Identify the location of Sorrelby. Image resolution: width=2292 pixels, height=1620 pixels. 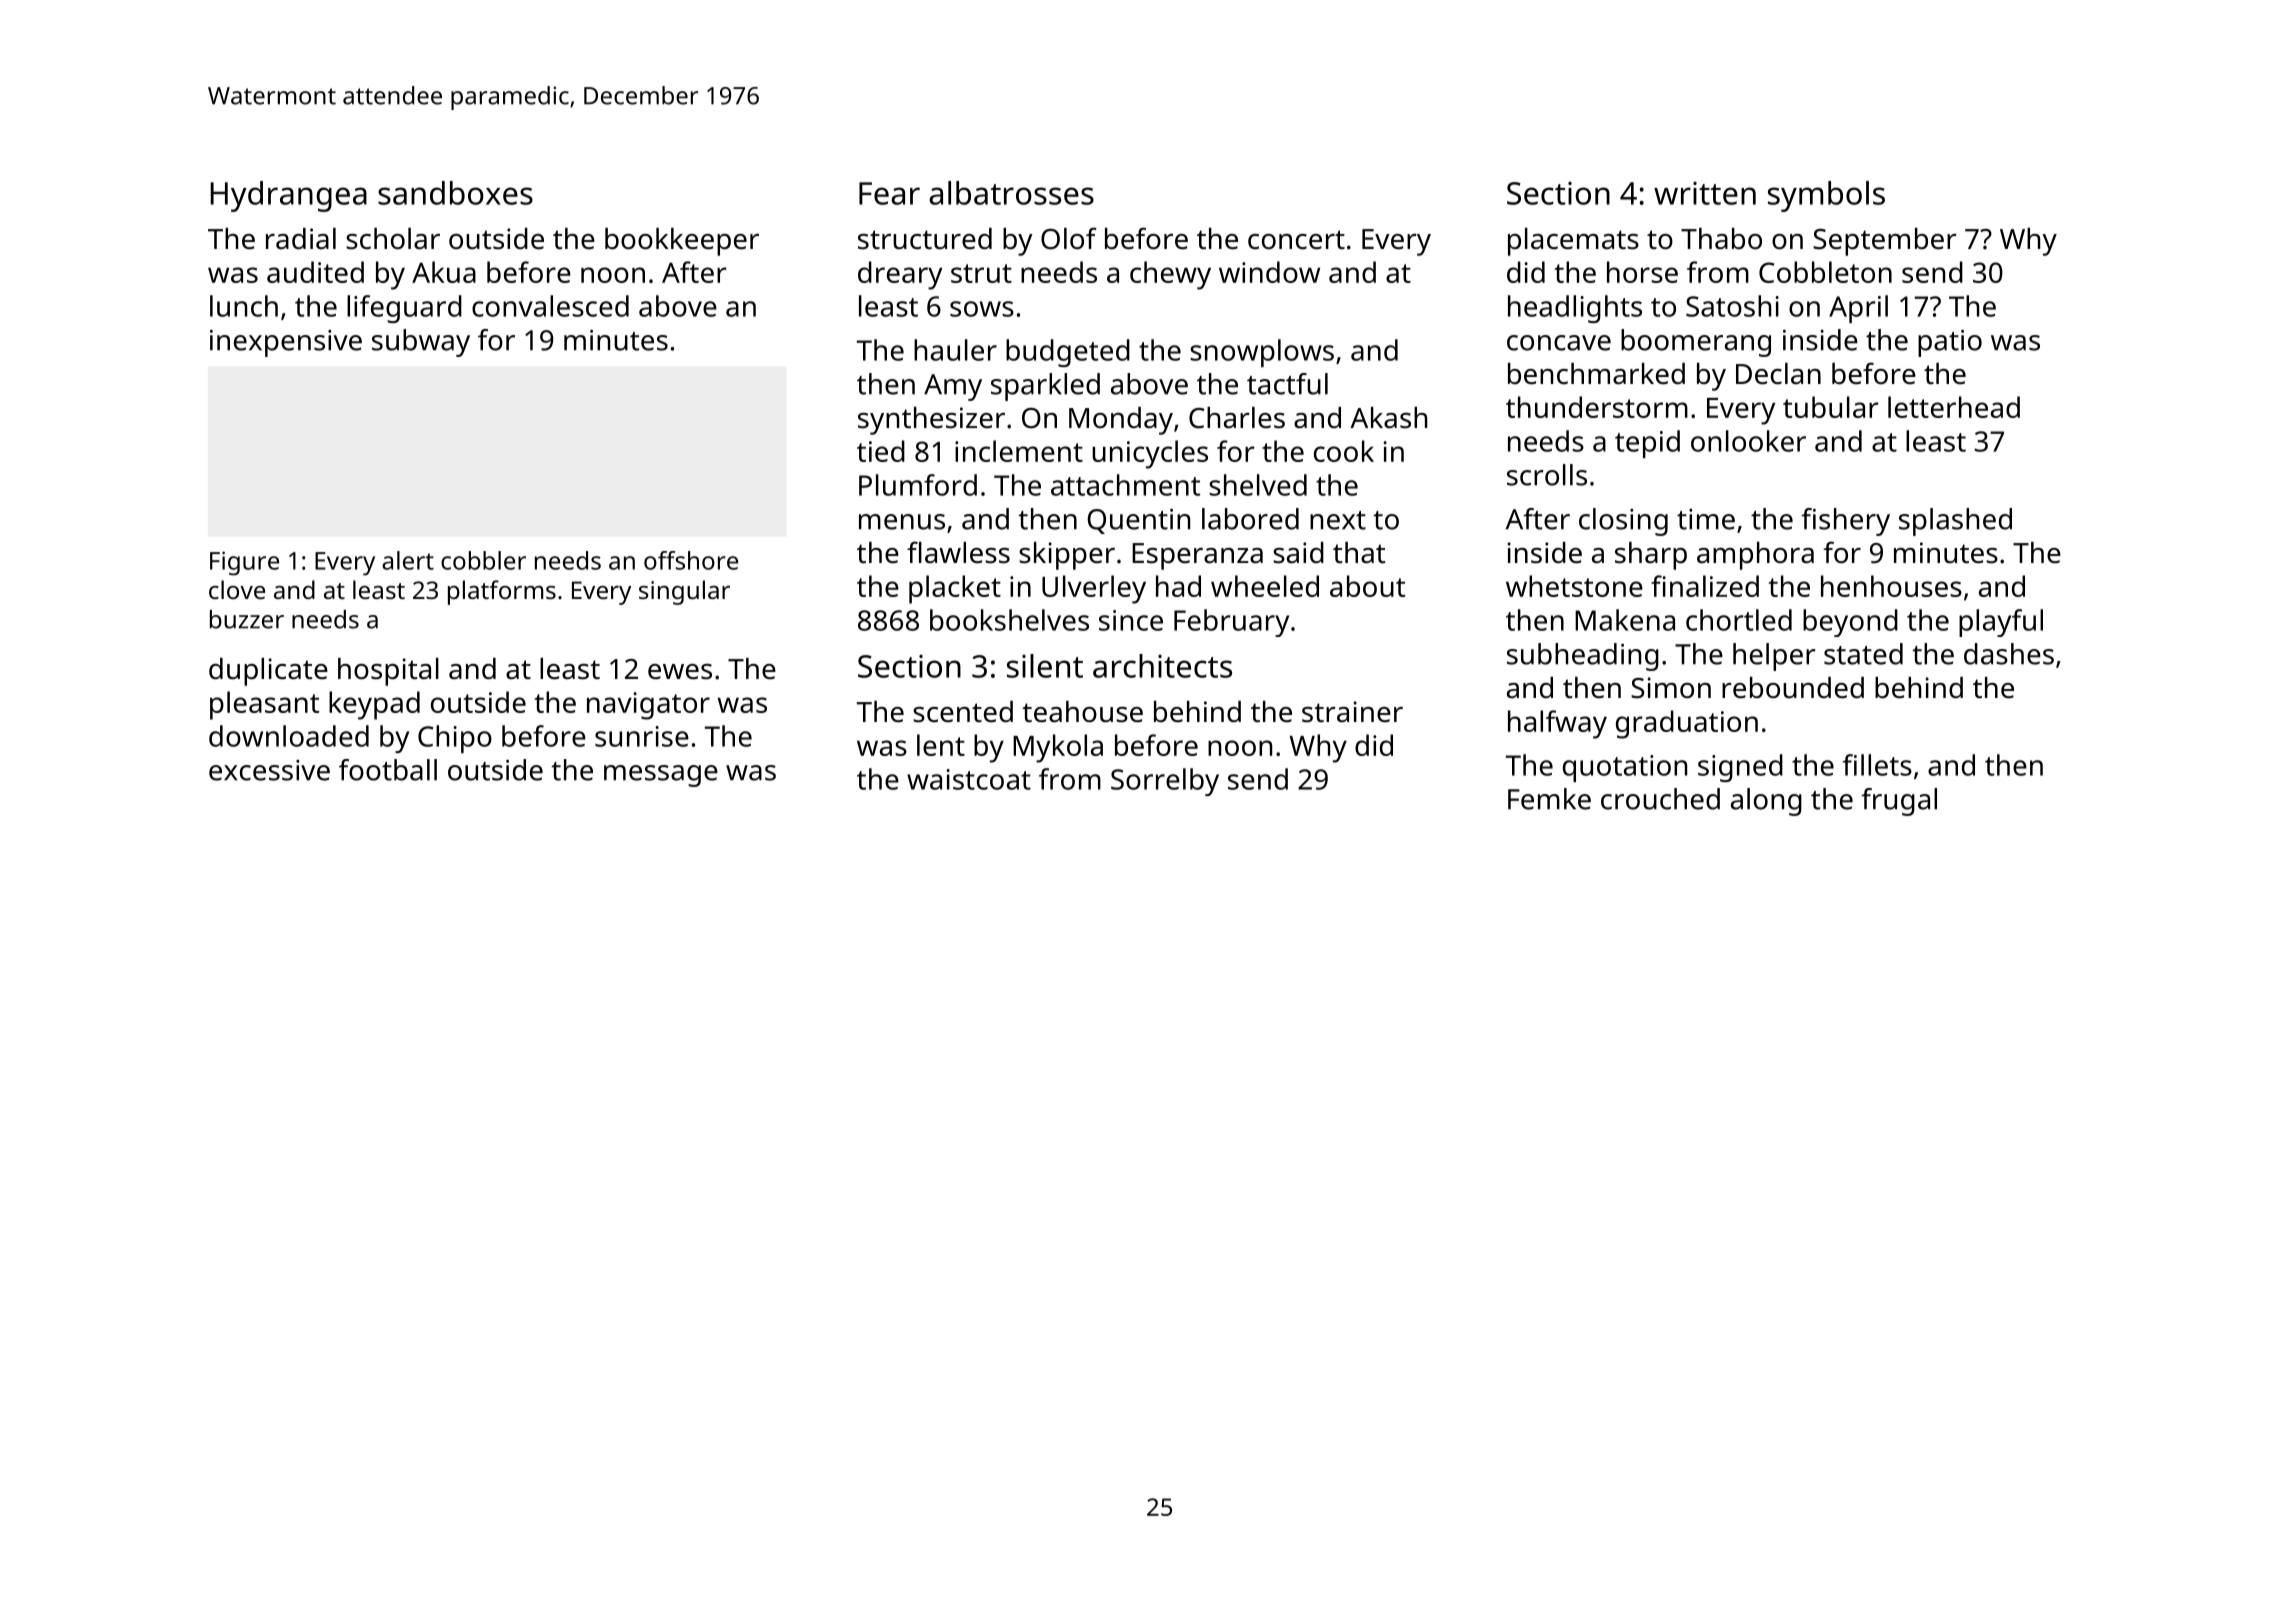
(1165, 782).
